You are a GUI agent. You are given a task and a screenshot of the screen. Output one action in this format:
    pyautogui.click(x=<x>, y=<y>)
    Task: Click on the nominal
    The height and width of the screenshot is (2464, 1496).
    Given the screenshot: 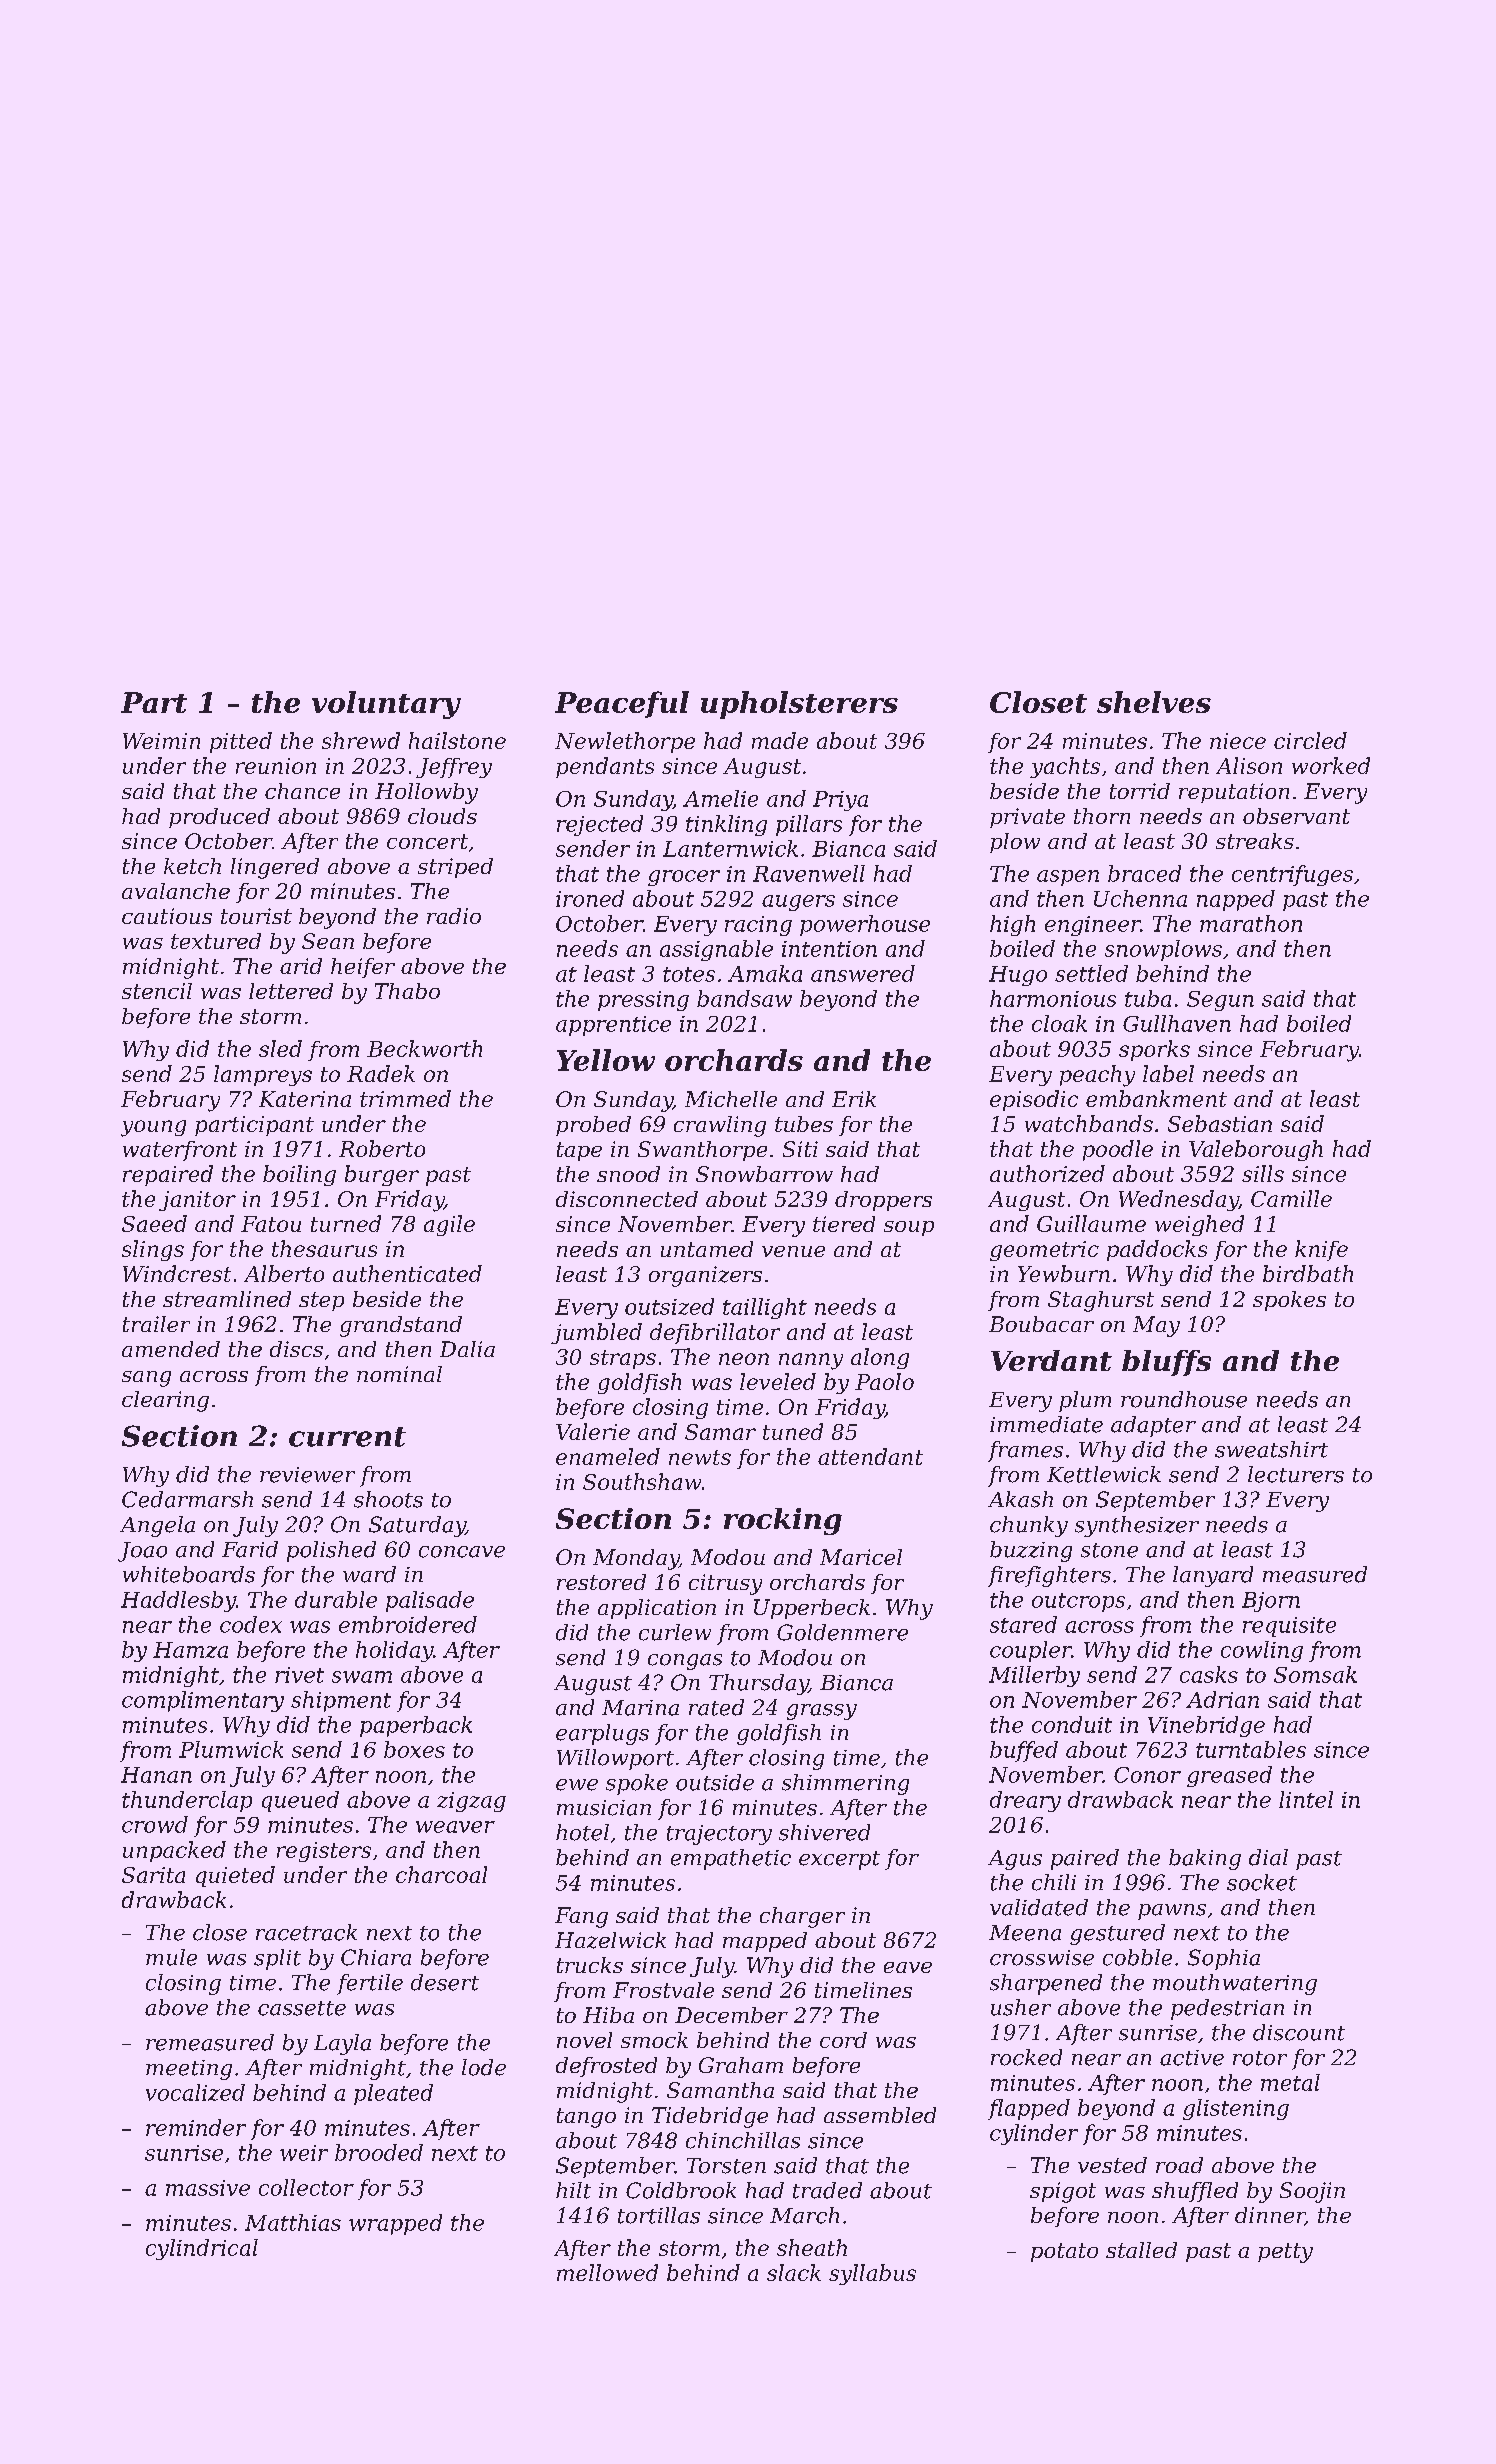 What is the action you would take?
    pyautogui.click(x=399, y=1374)
